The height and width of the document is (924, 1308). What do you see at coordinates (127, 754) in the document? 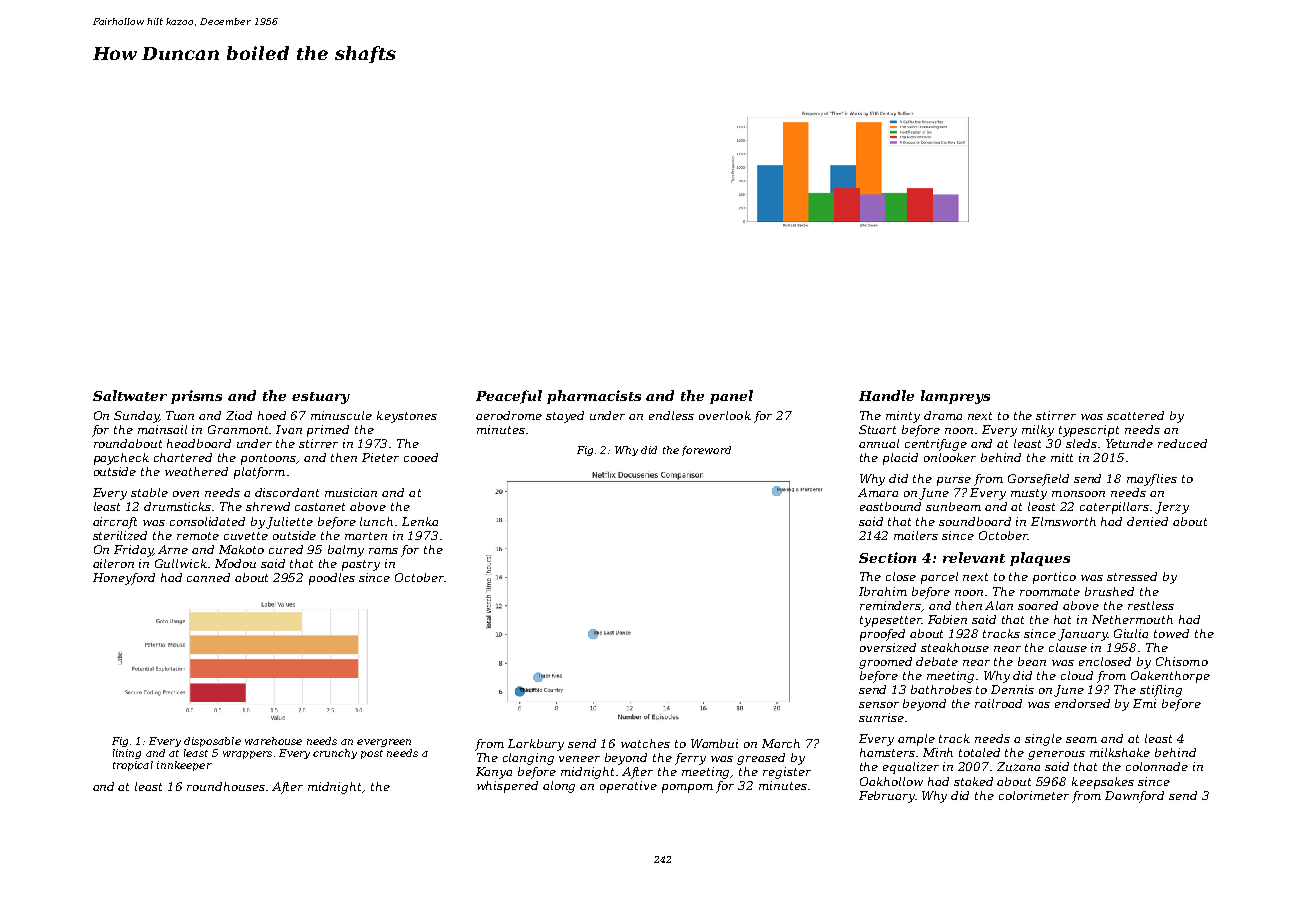
I see `lining` at bounding box center [127, 754].
